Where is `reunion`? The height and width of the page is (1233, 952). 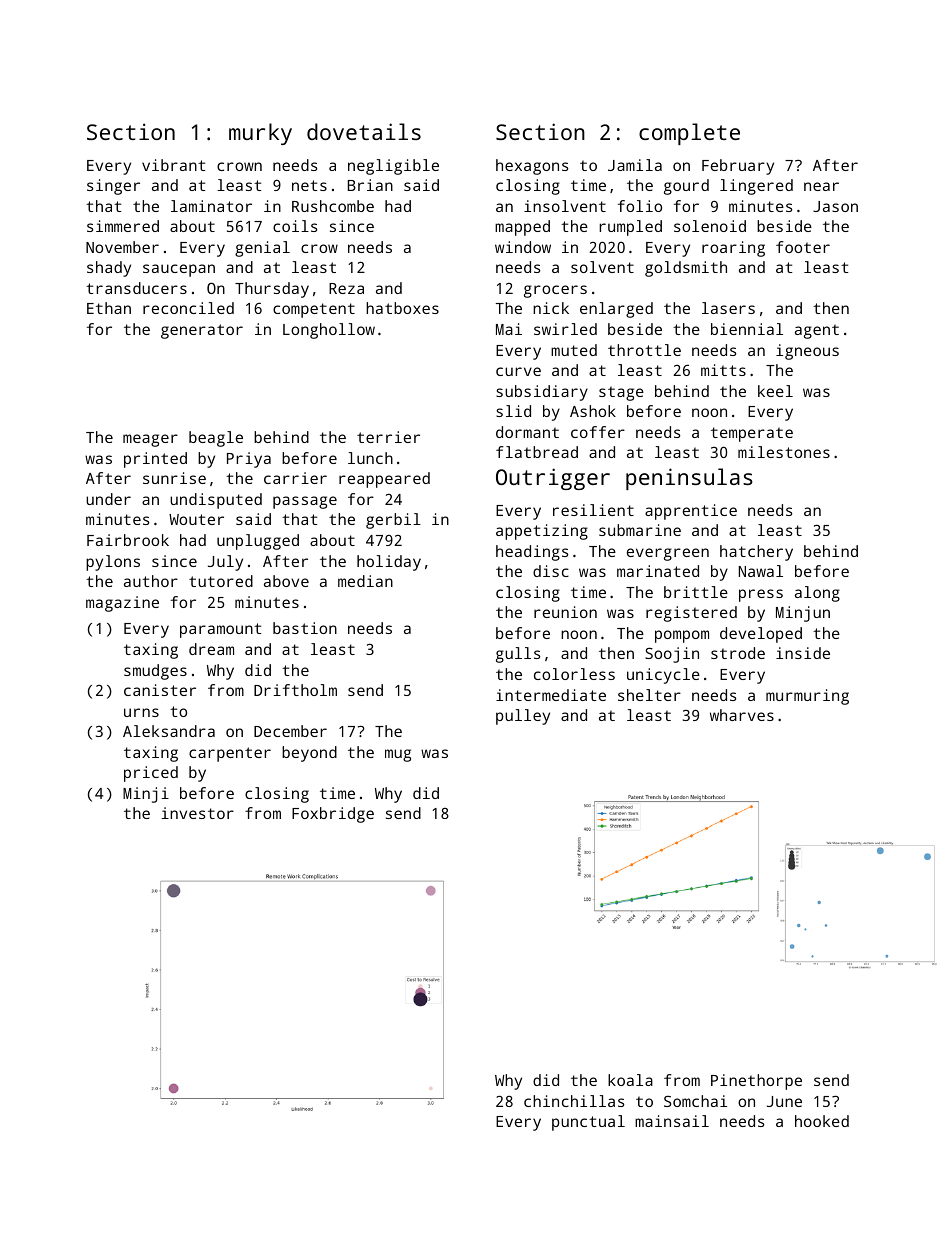
reunion is located at coordinates (565, 612).
